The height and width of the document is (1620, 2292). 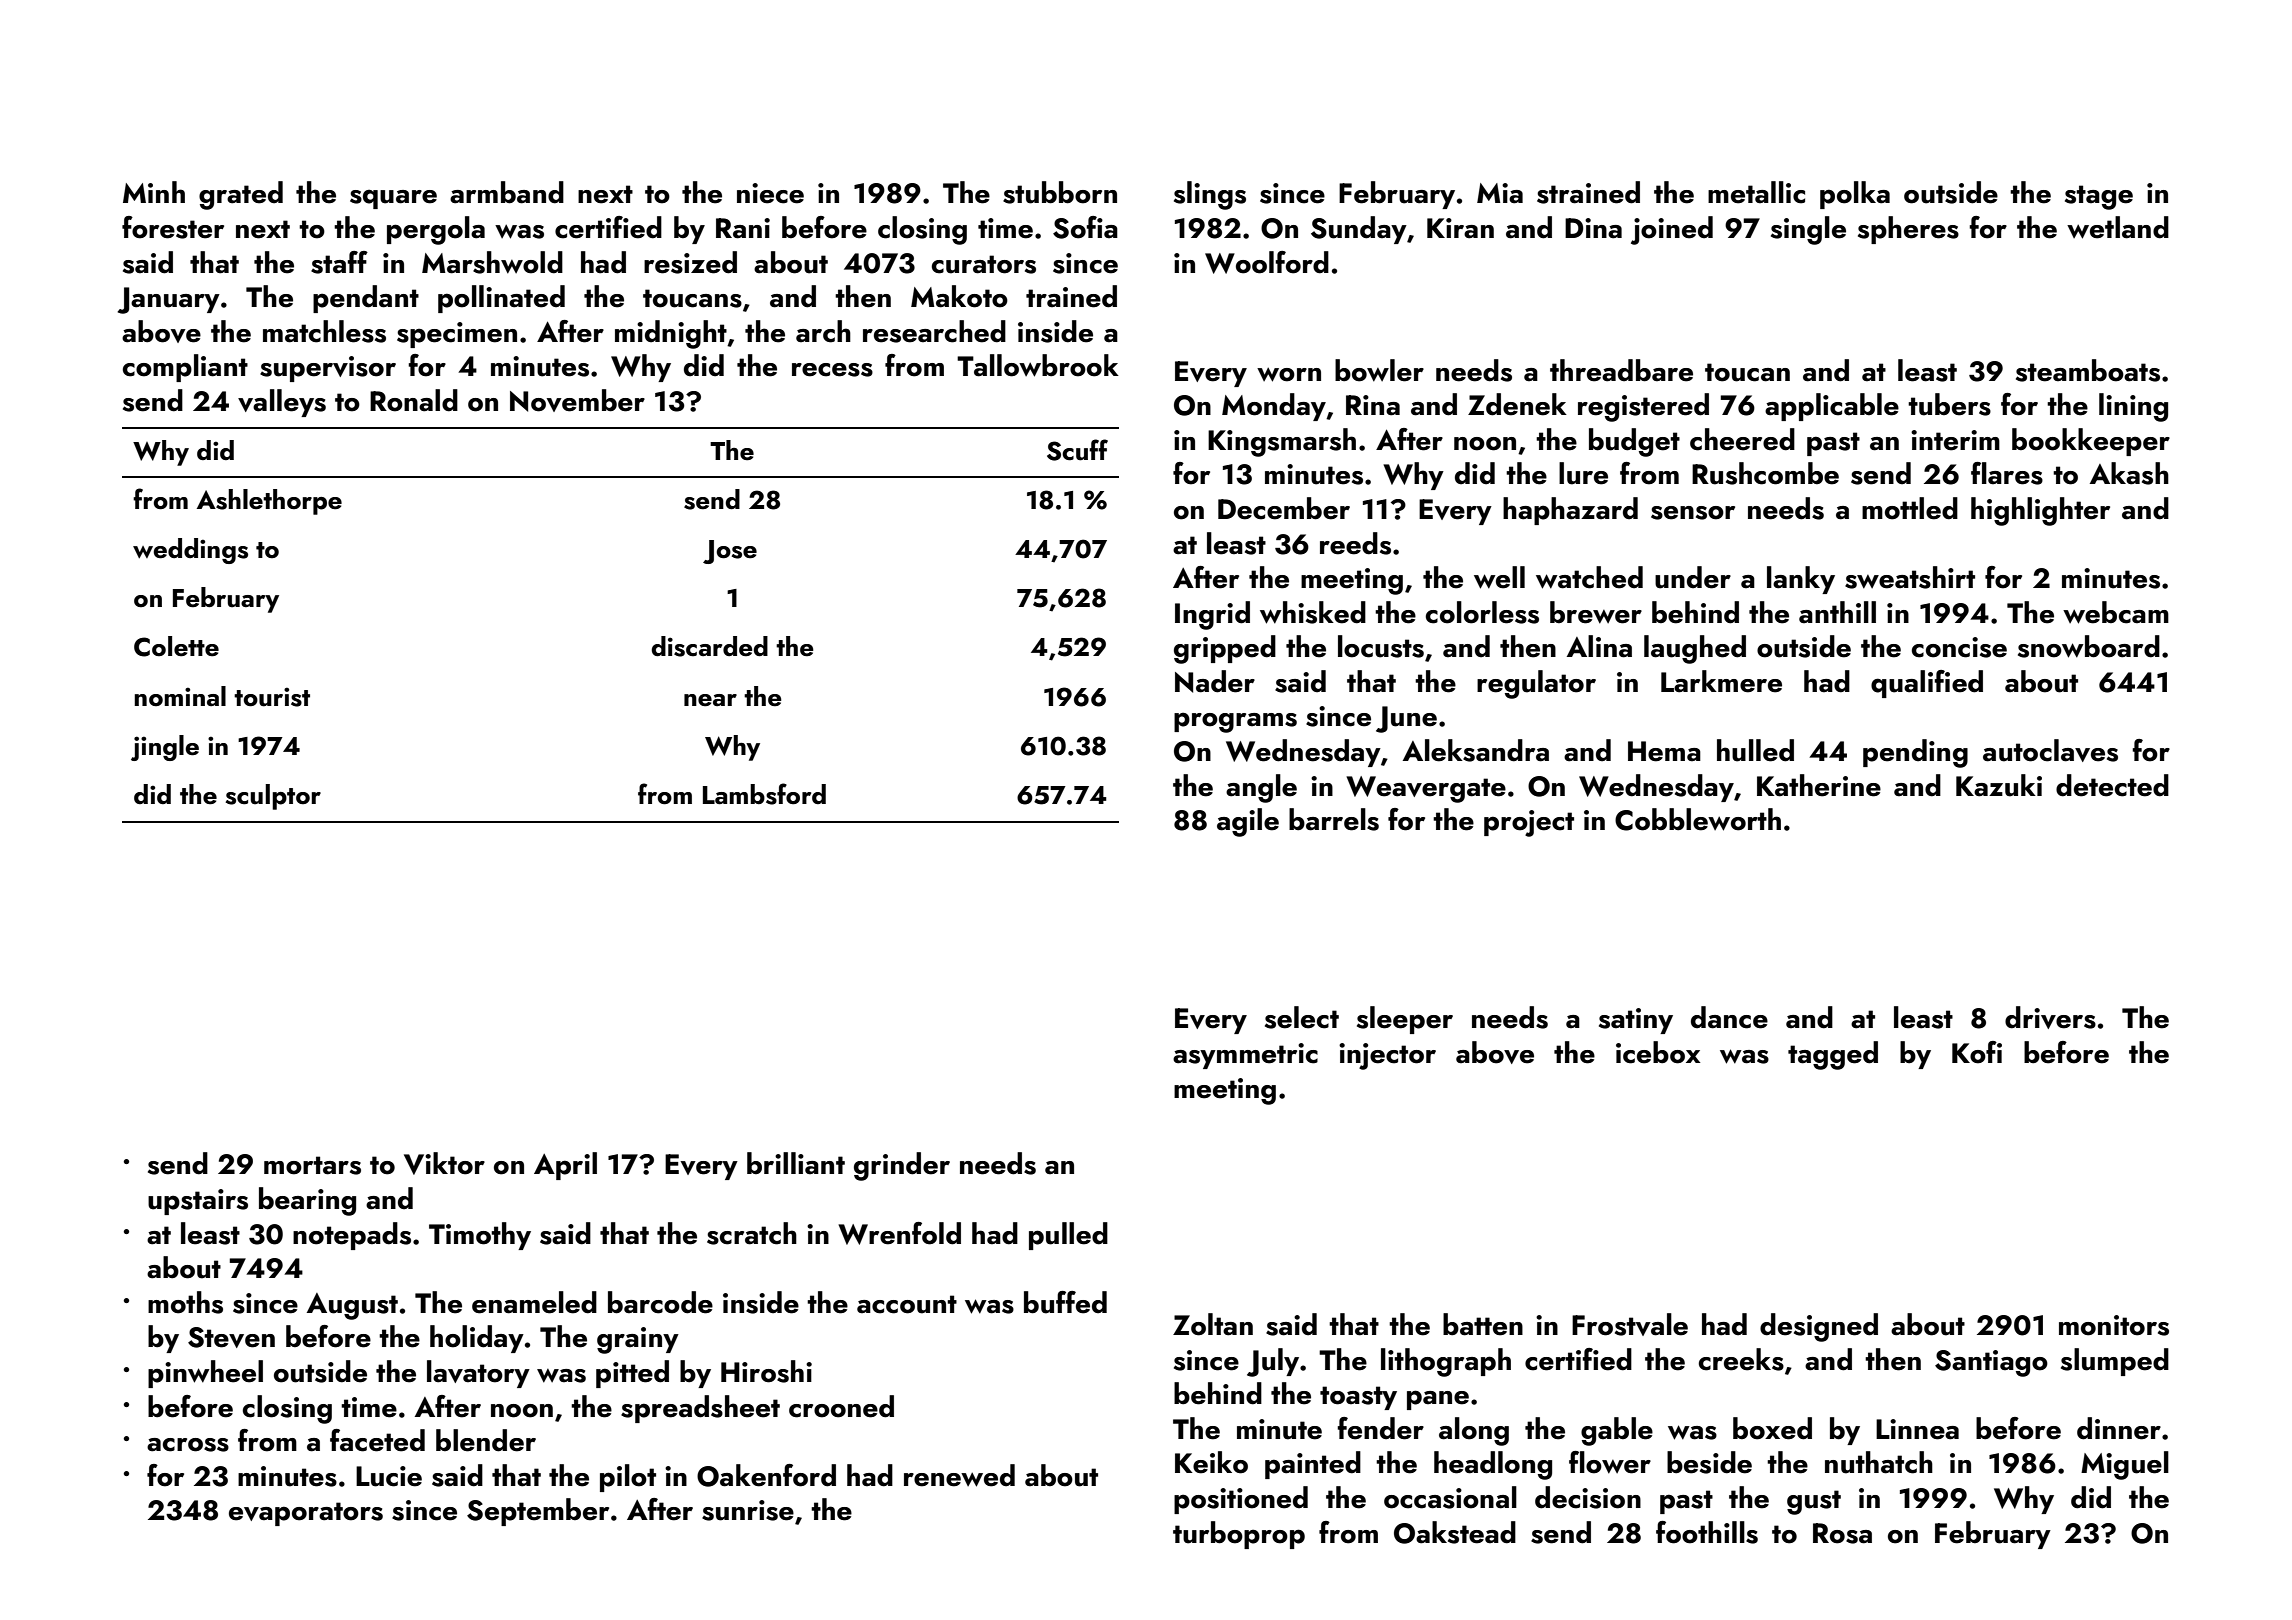 What do you see at coordinates (1334, 819) in the document?
I see `barrels` at bounding box center [1334, 819].
